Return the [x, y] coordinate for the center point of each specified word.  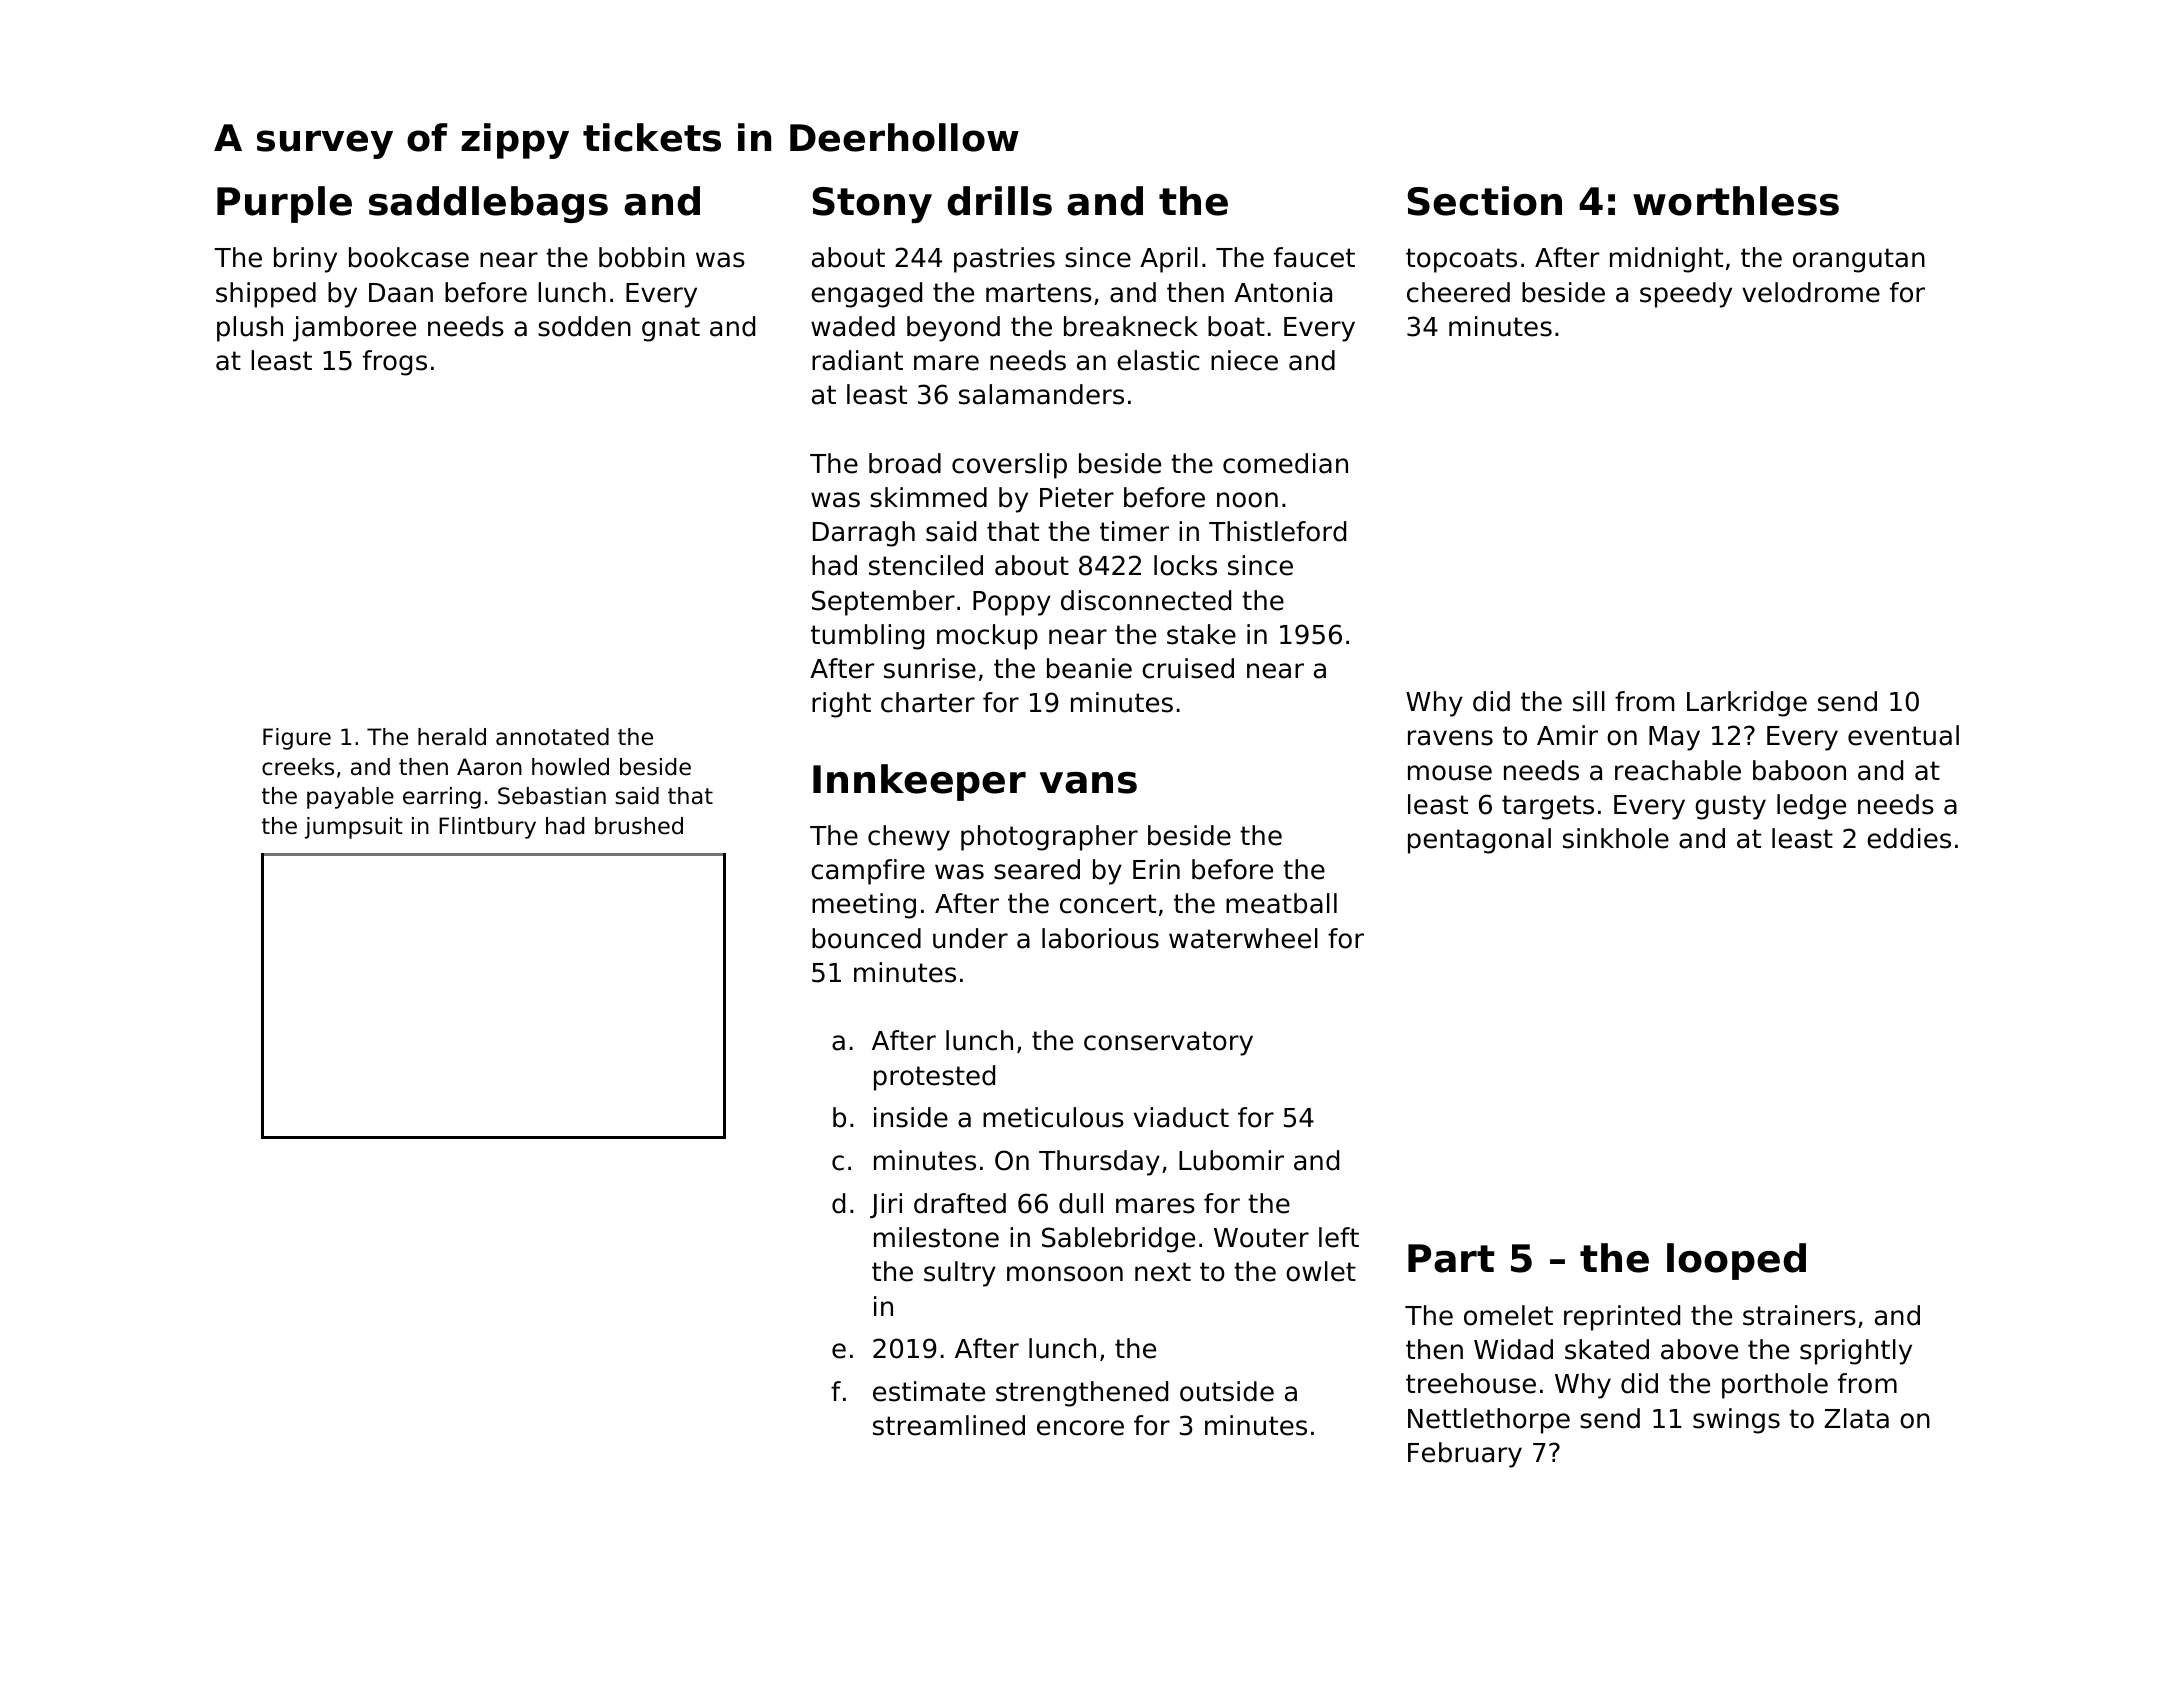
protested [934, 1078]
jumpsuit [354, 828]
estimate [929, 1391]
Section [1485, 201]
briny [305, 260]
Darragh [864, 534]
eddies [1909, 838]
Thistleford [1277, 531]
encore [1080, 1428]
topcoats [1461, 260]
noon [1247, 500]
